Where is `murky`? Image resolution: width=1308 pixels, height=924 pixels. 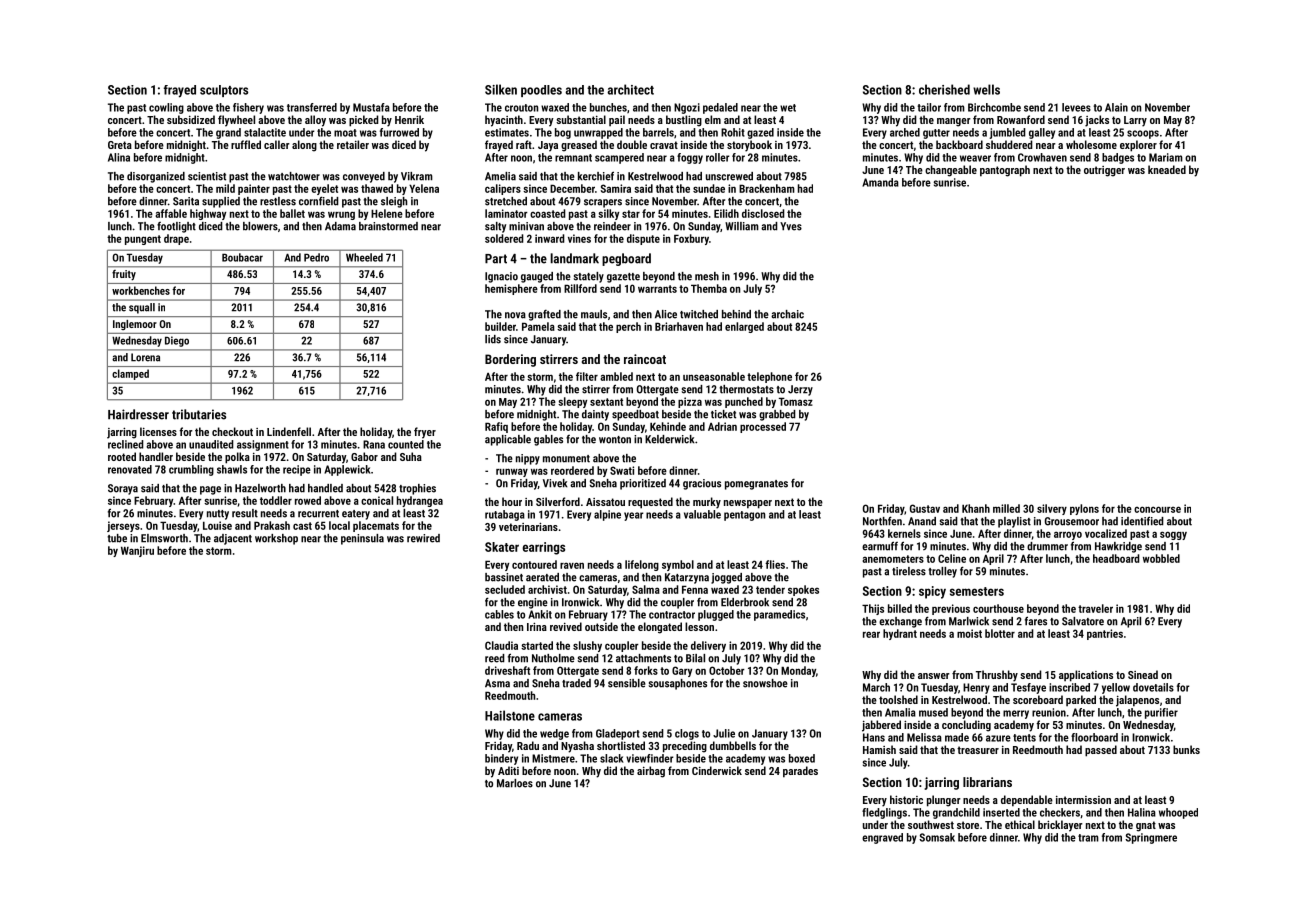 murky is located at coordinates (707, 503).
